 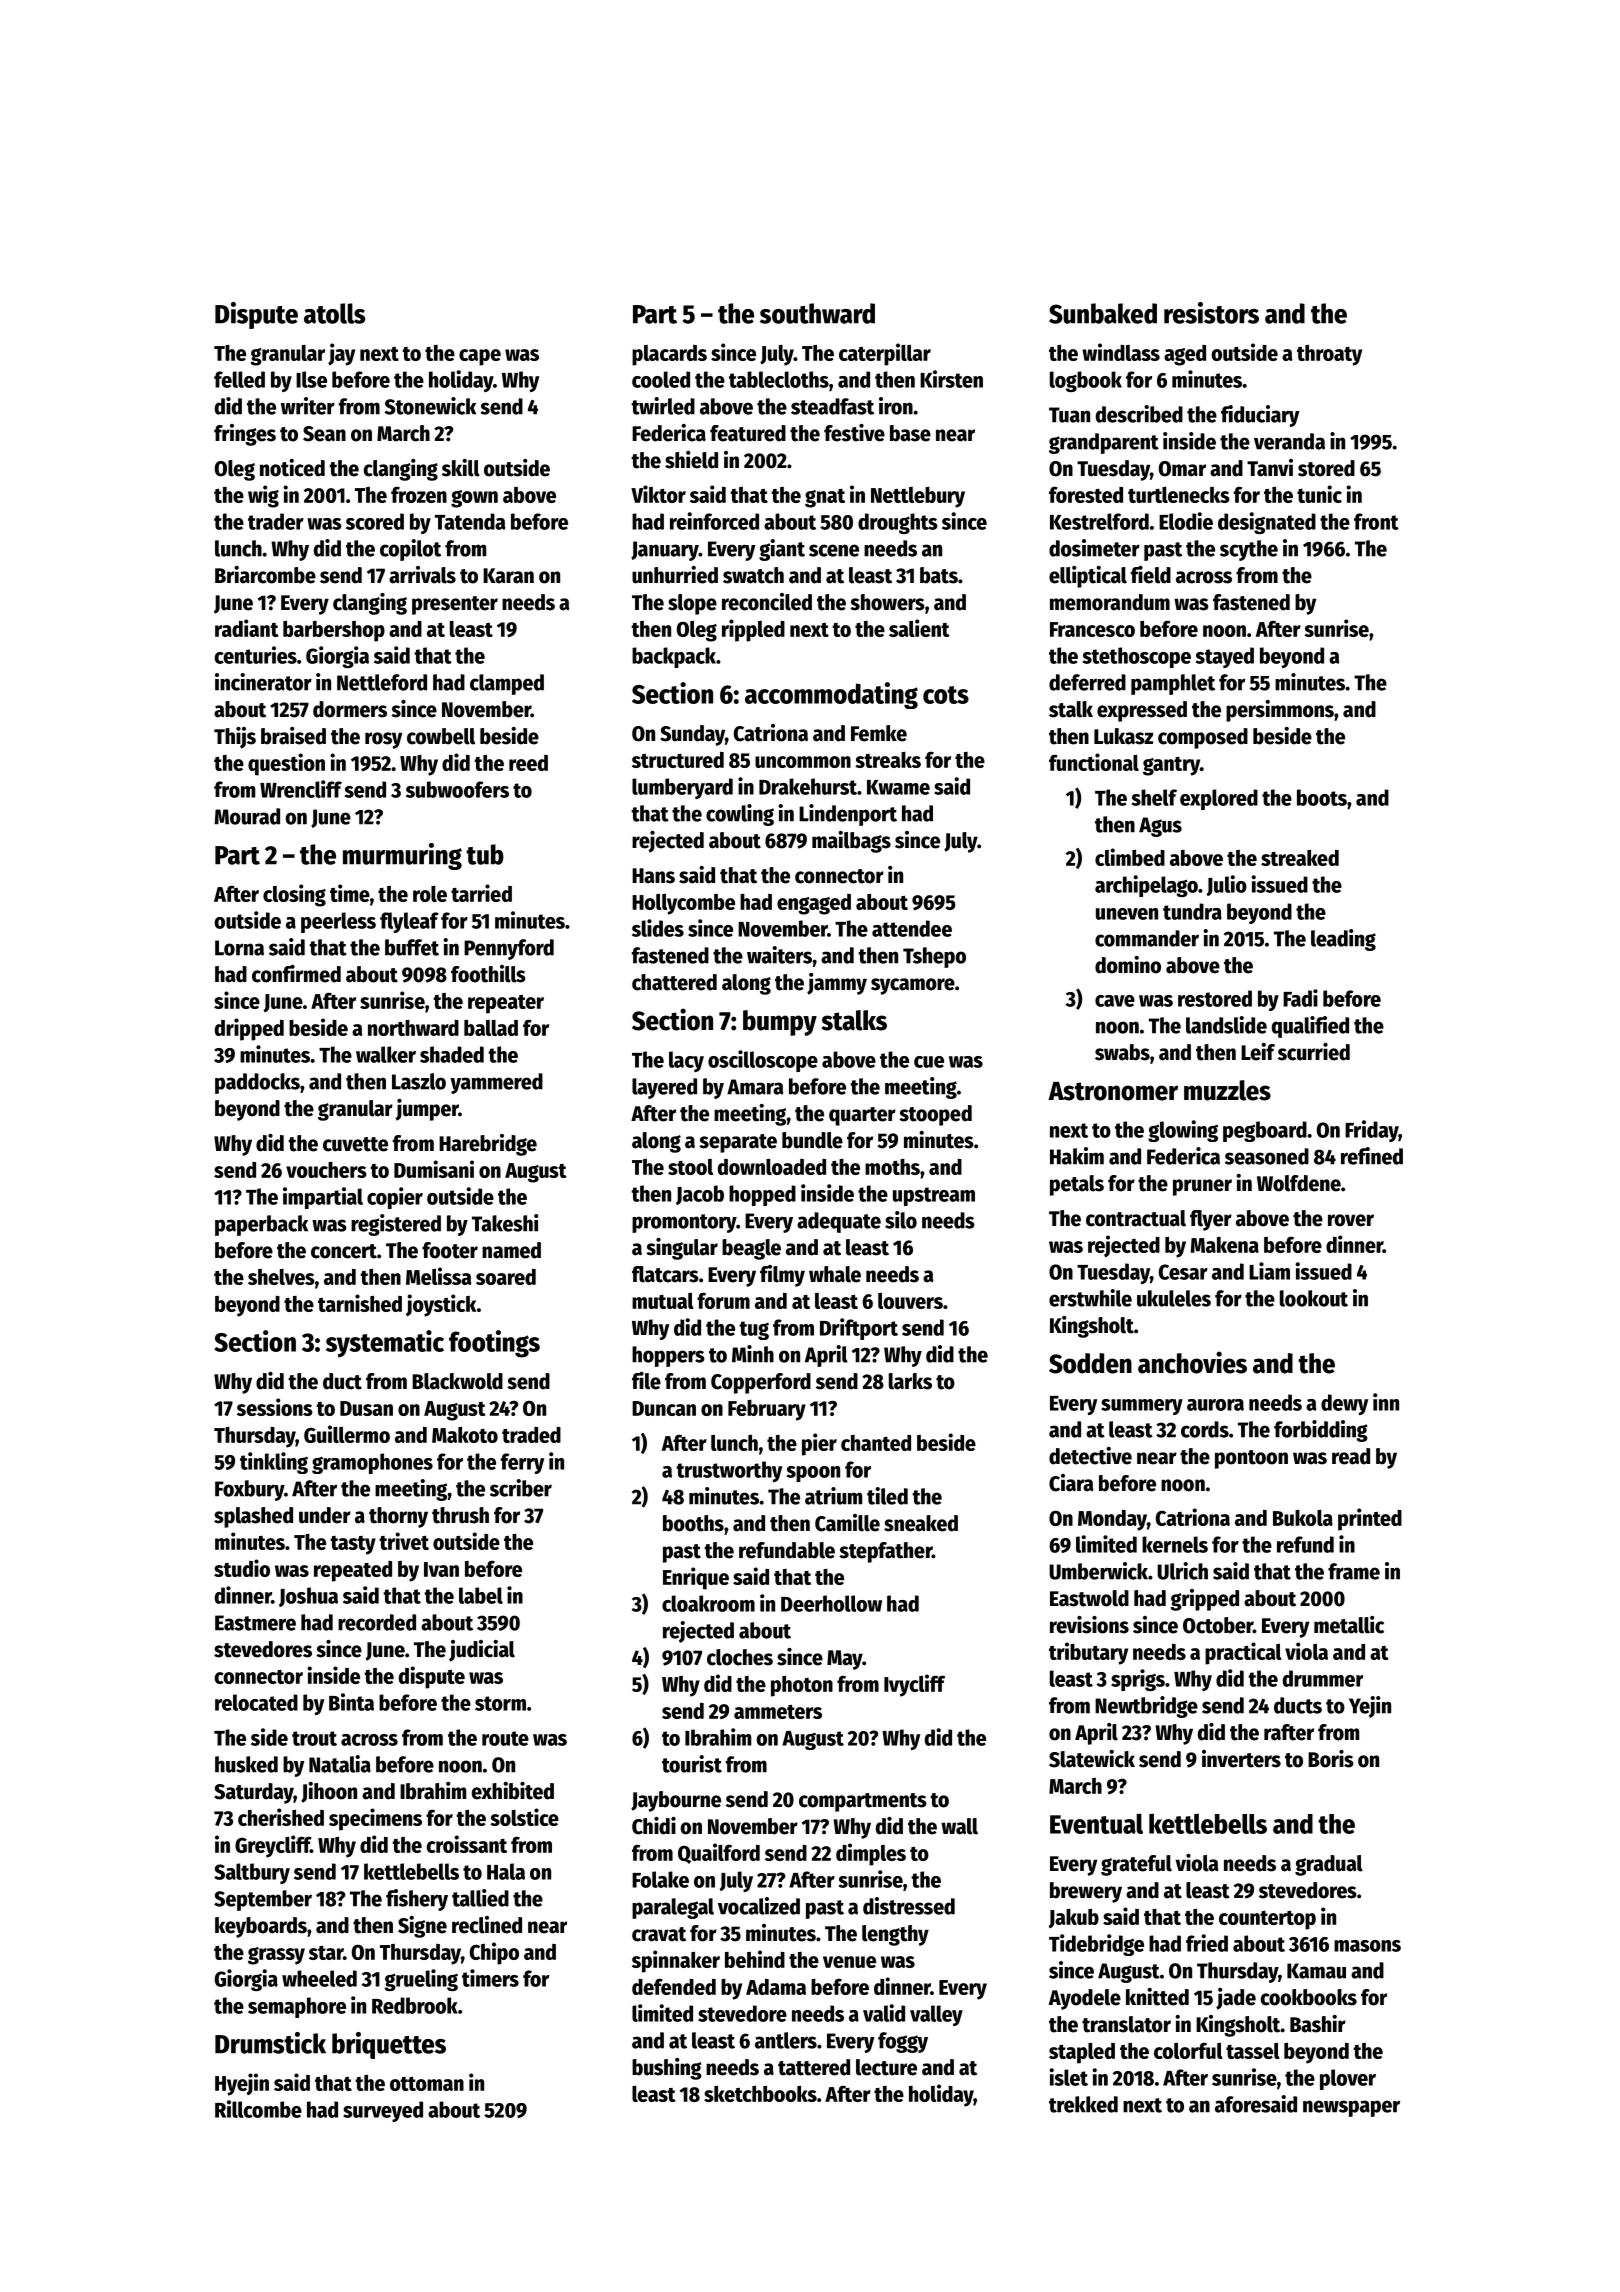 I want to click on anchovies, so click(x=1192, y=1362).
